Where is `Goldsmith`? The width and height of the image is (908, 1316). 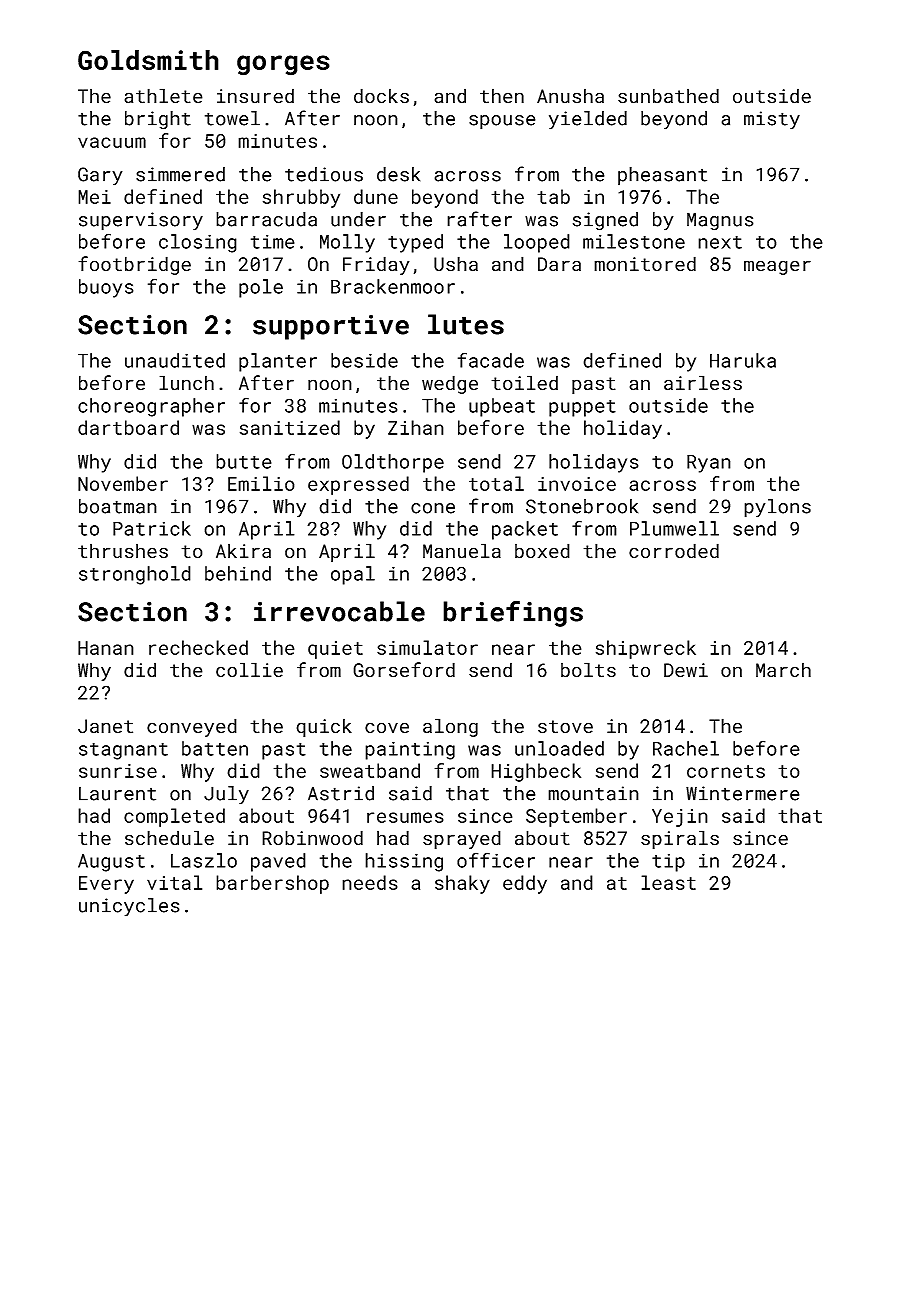 Goldsmith is located at coordinates (148, 60).
